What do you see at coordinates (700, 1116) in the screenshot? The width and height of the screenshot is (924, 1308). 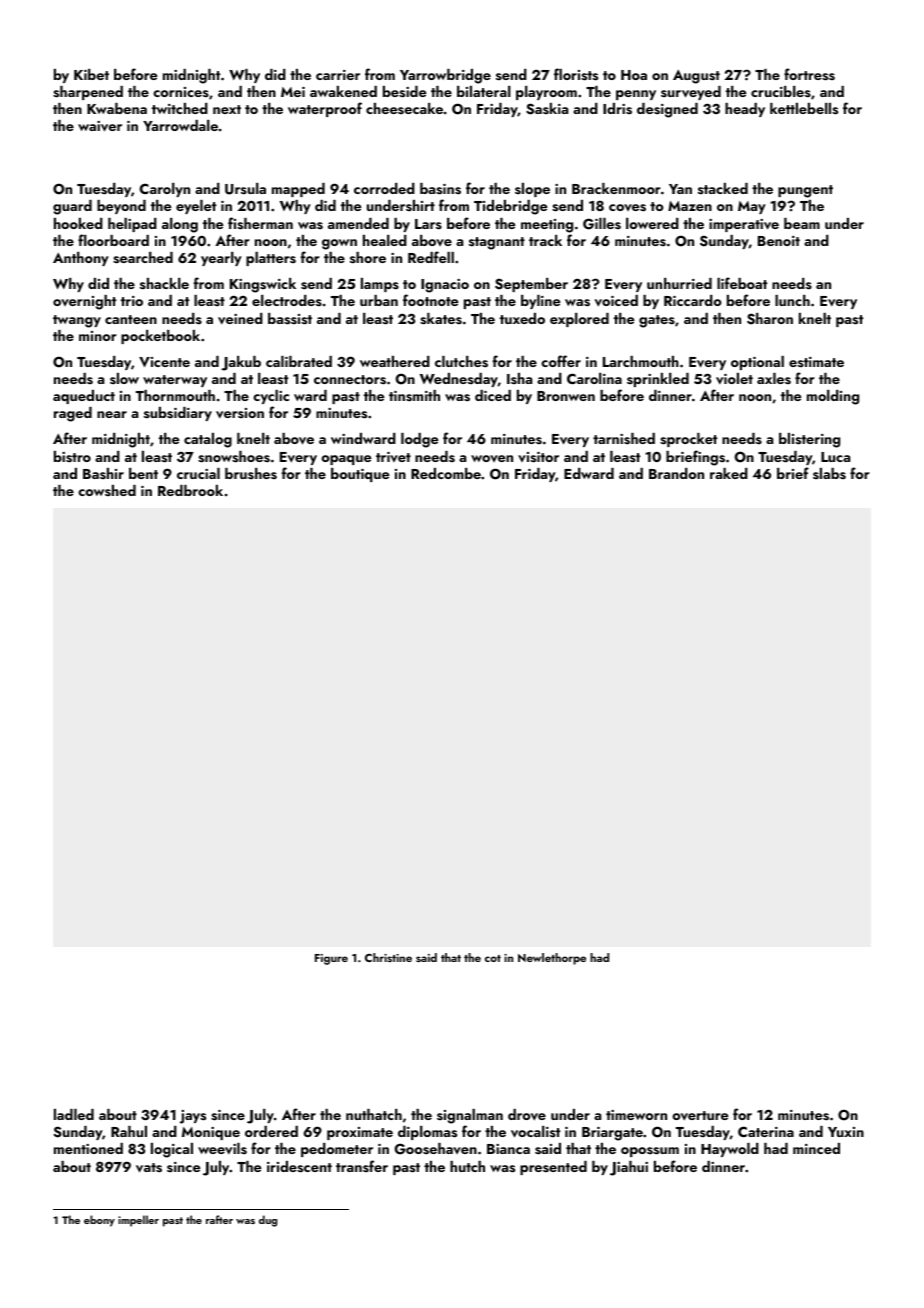 I see `overture` at bounding box center [700, 1116].
